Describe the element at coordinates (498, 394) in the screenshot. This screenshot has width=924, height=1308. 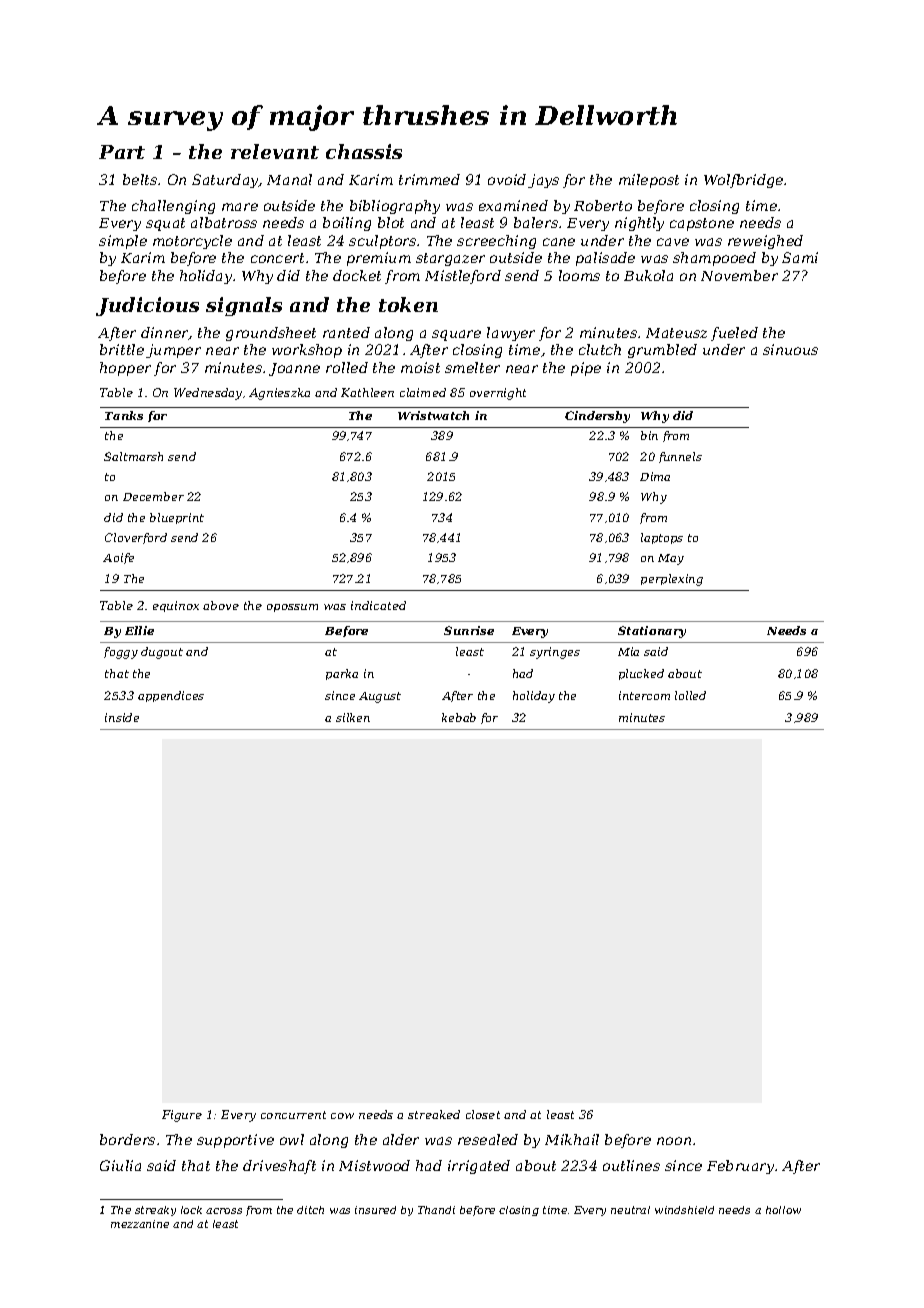
I see `overnight` at that location.
